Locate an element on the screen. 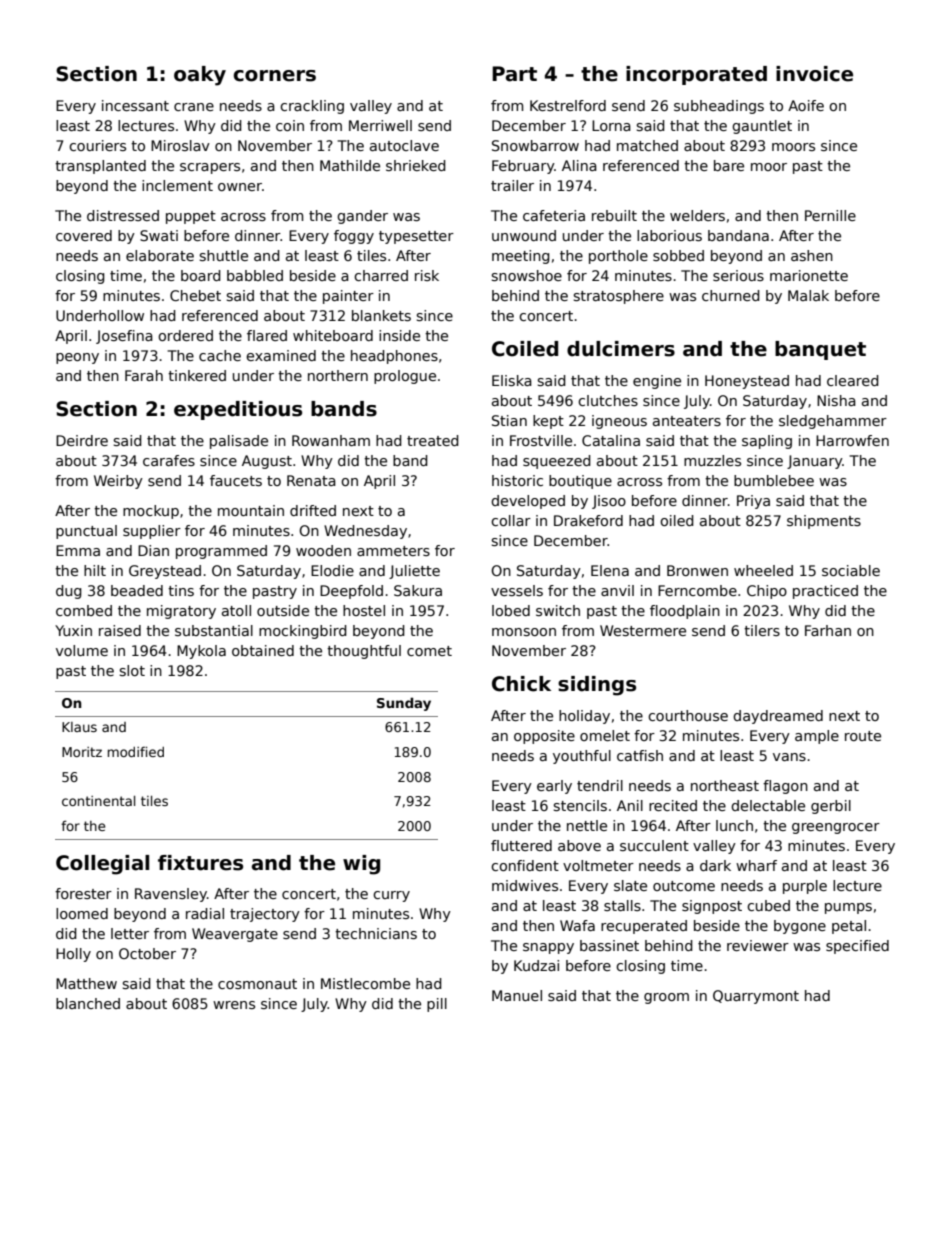  vessels is located at coordinates (517, 590).
